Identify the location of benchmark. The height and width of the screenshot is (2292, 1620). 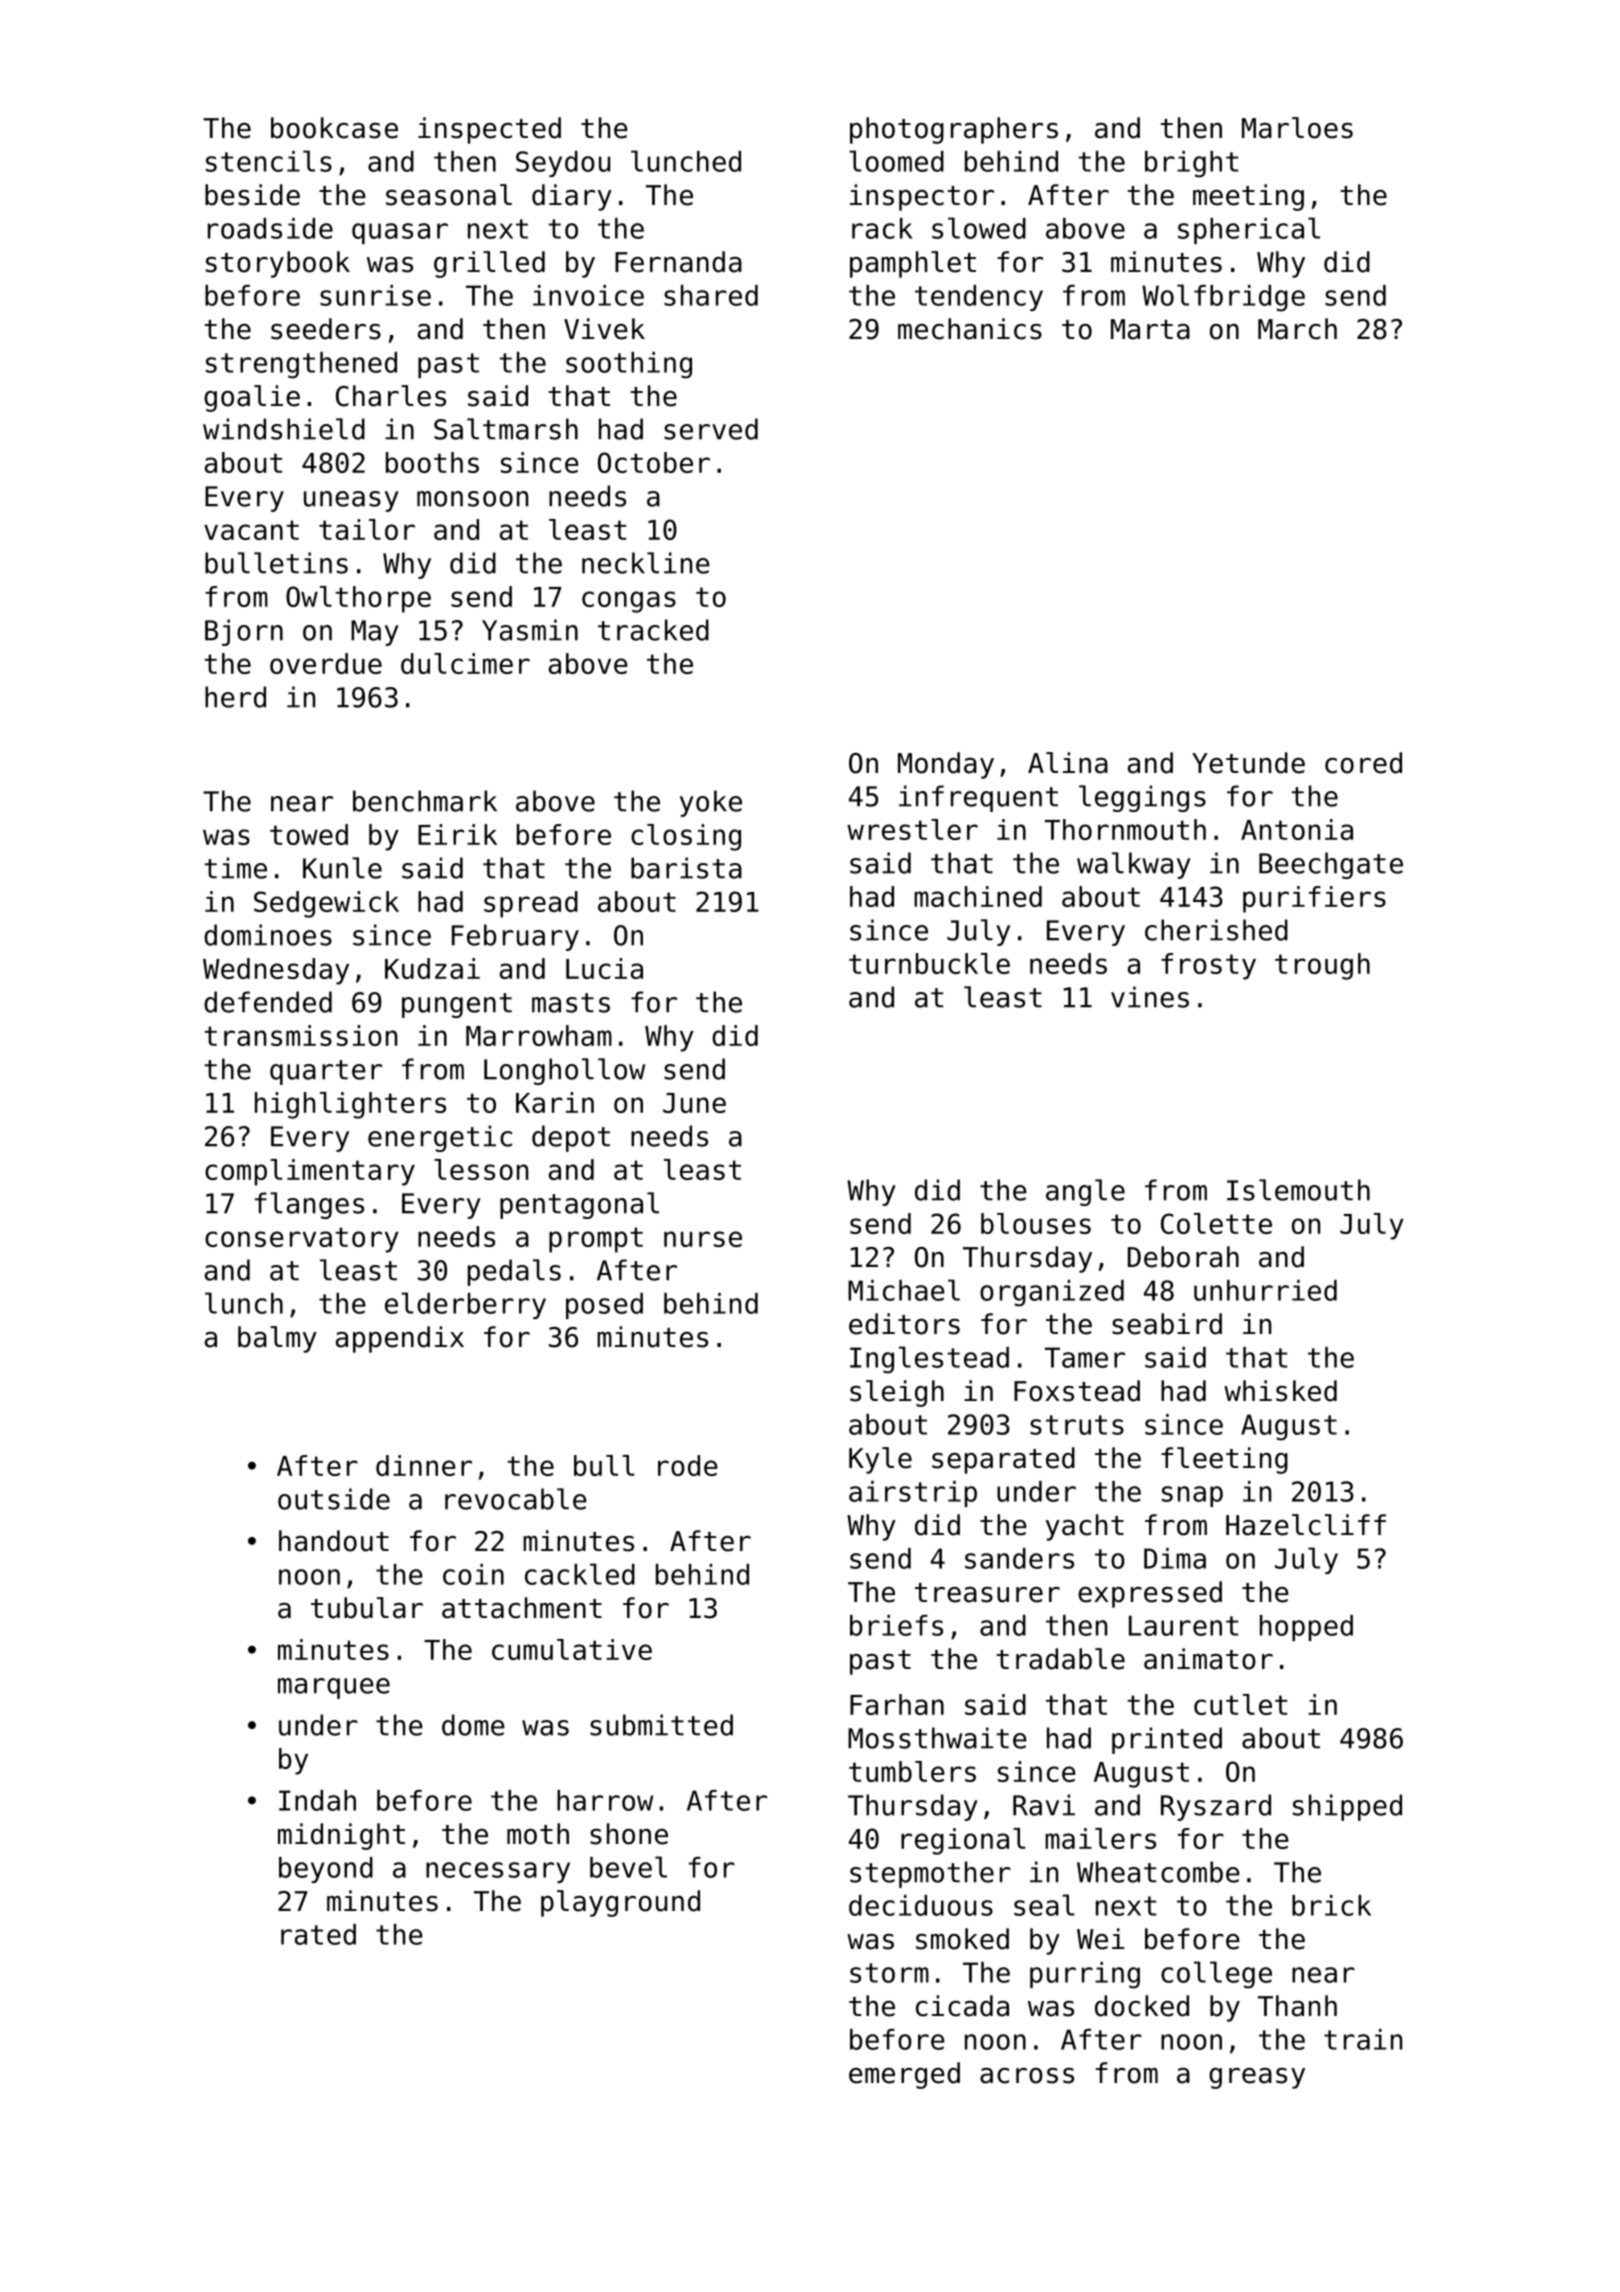
(425, 801).
